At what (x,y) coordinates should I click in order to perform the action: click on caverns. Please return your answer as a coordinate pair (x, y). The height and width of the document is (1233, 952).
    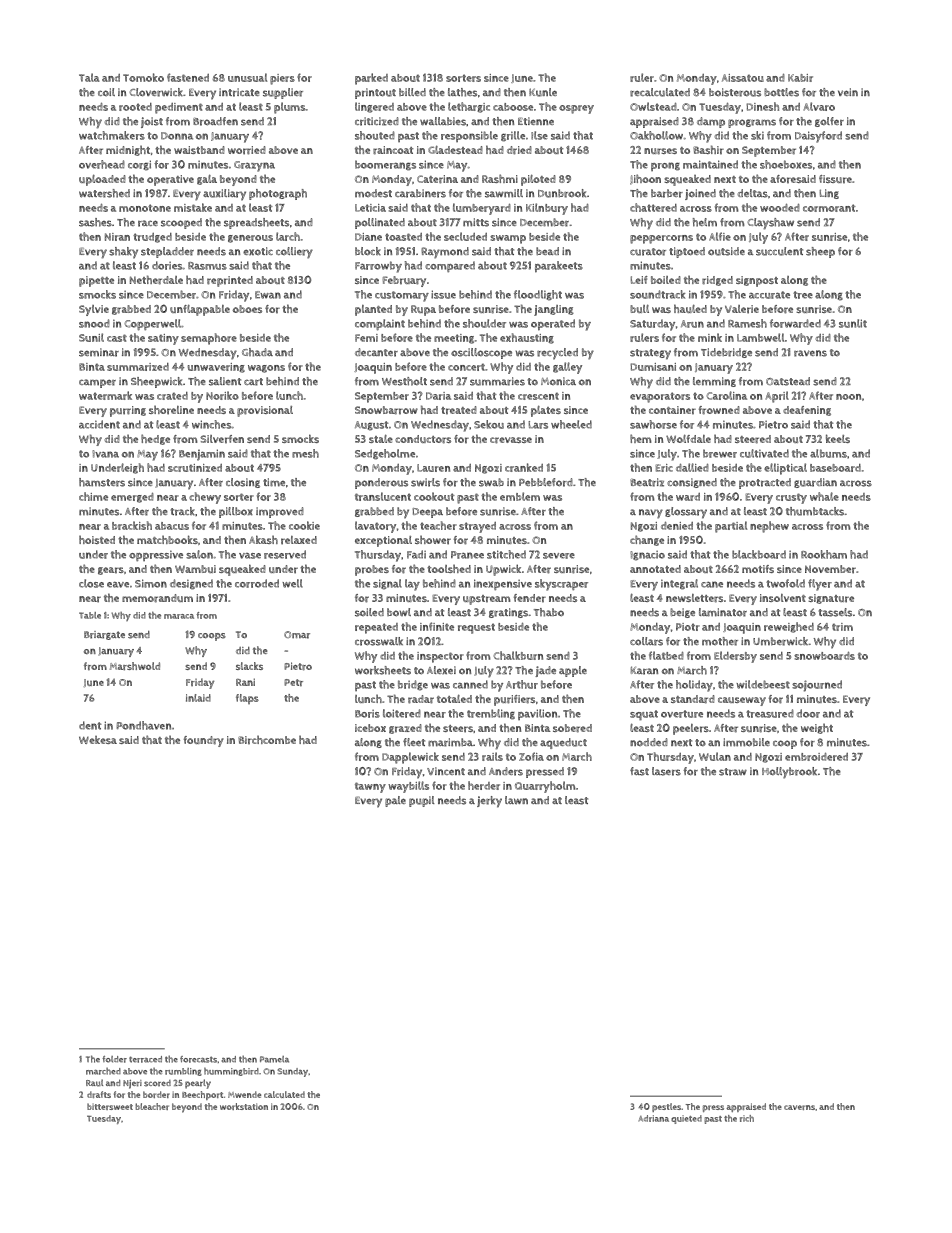
    Looking at the image, I should click on (799, 1107).
